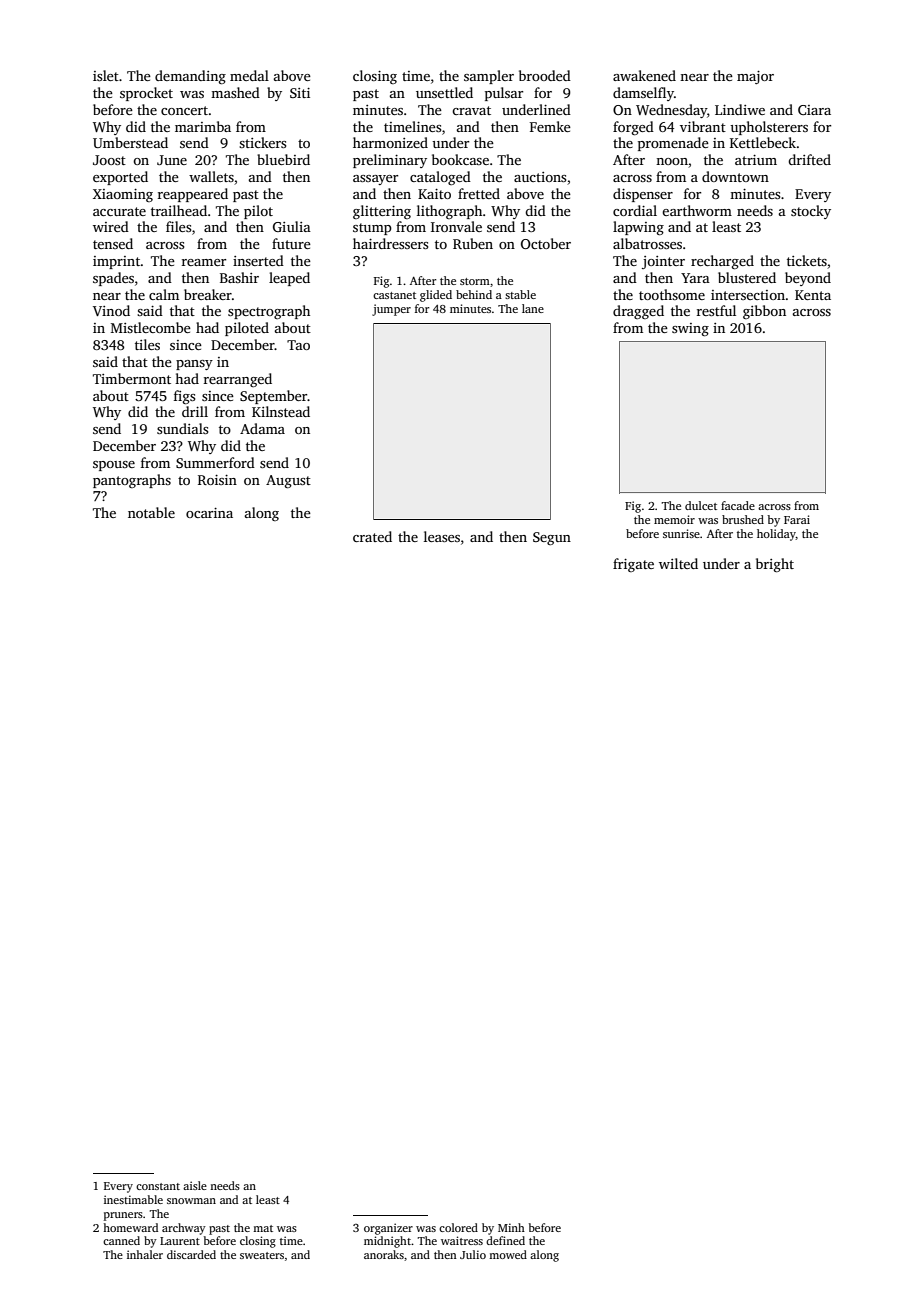  What do you see at coordinates (511, 1227) in the page?
I see `Minh` at bounding box center [511, 1227].
